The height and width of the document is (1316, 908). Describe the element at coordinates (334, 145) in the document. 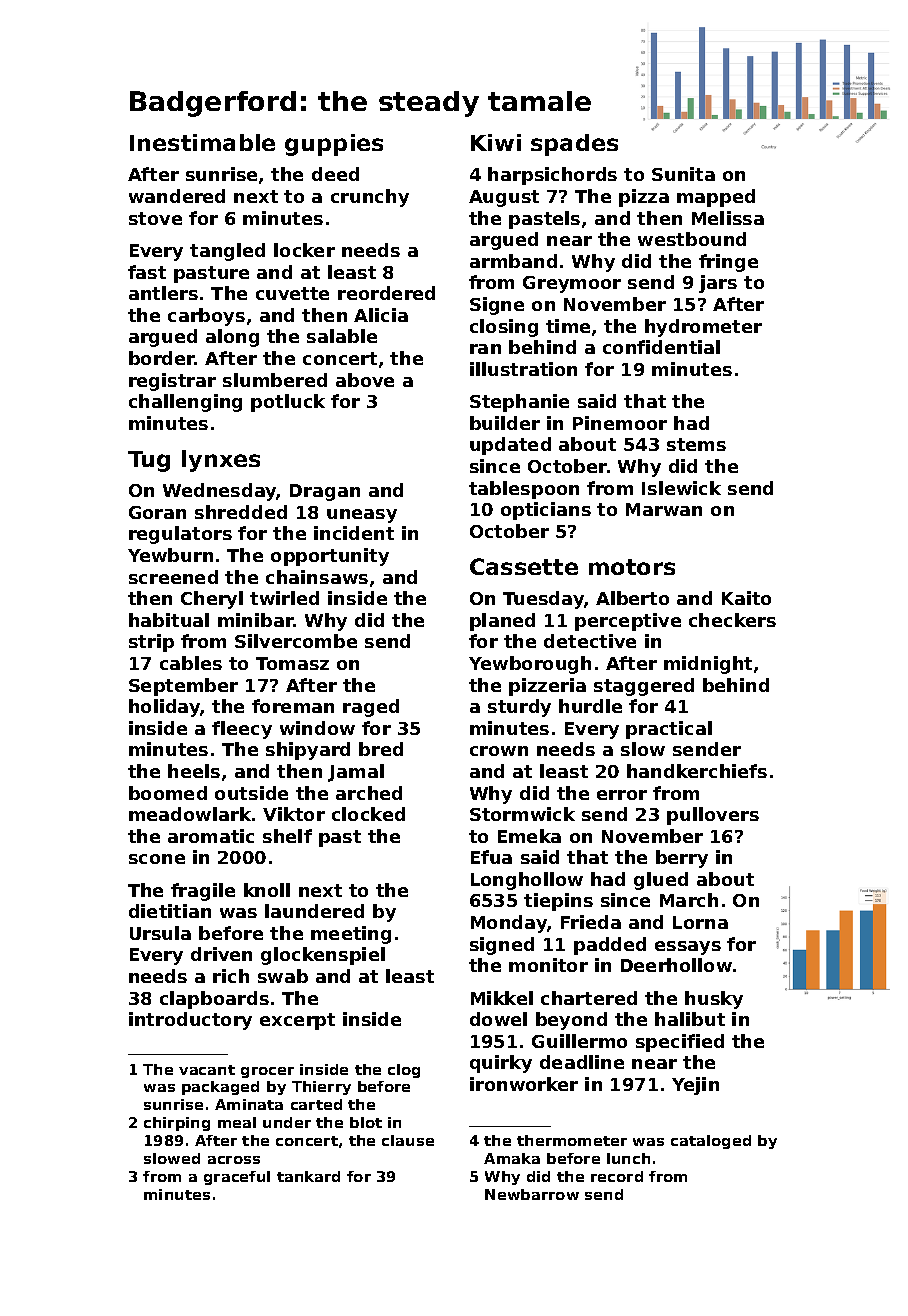

I see `guppies` at that location.
